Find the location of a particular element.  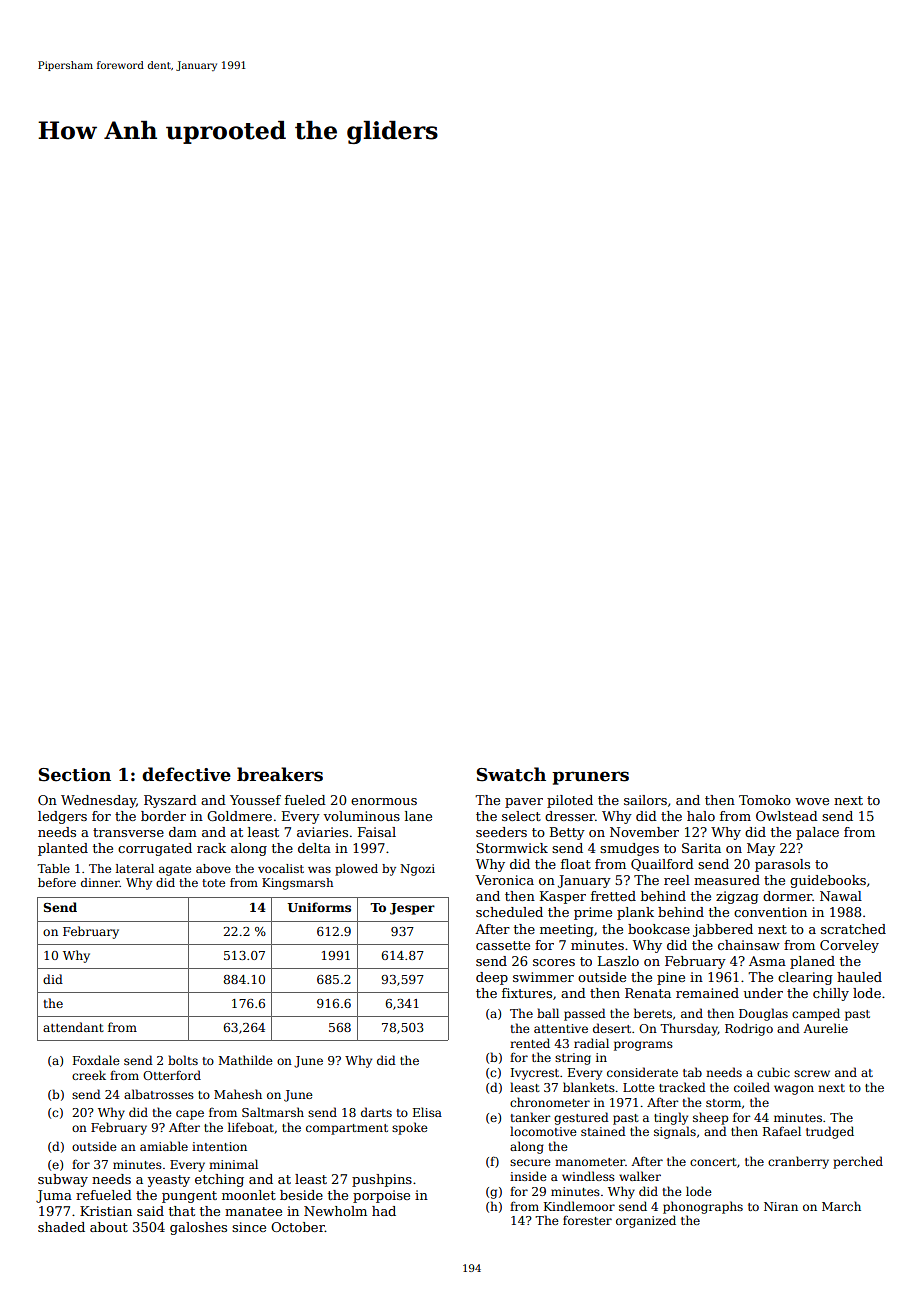

October is located at coordinates (298, 1227).
